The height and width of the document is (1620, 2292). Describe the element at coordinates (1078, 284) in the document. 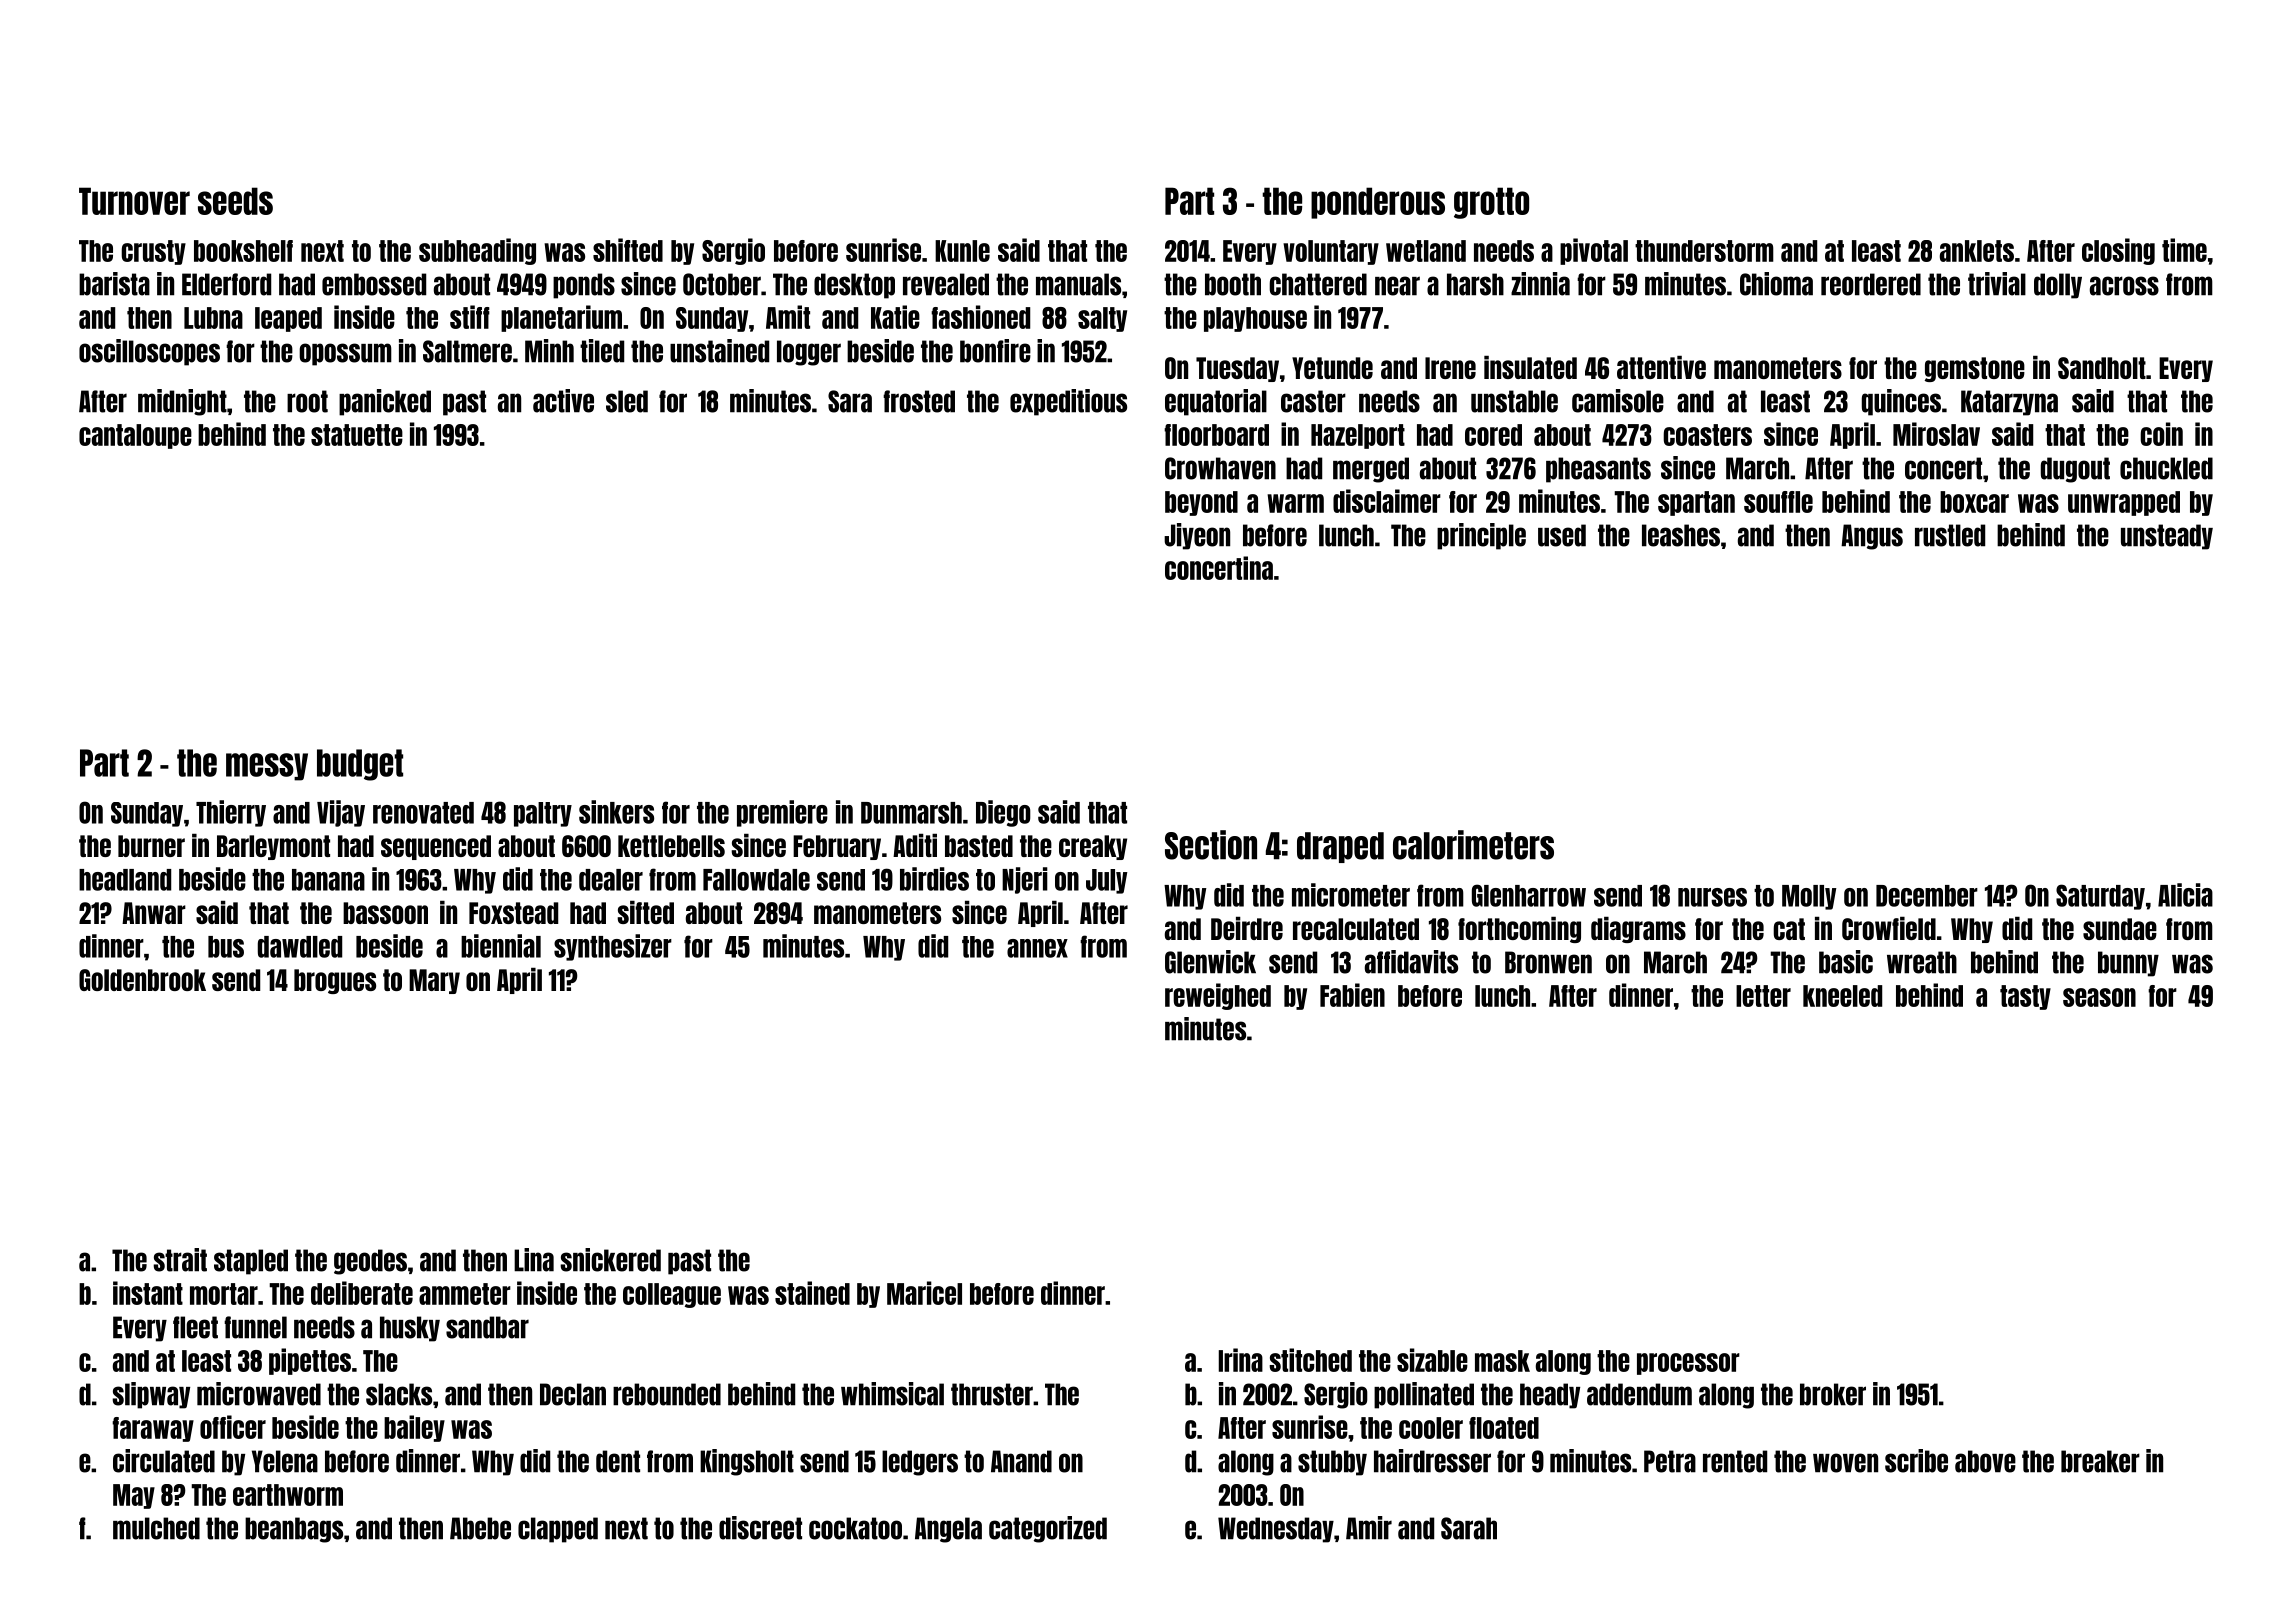

I see `manuals` at that location.
